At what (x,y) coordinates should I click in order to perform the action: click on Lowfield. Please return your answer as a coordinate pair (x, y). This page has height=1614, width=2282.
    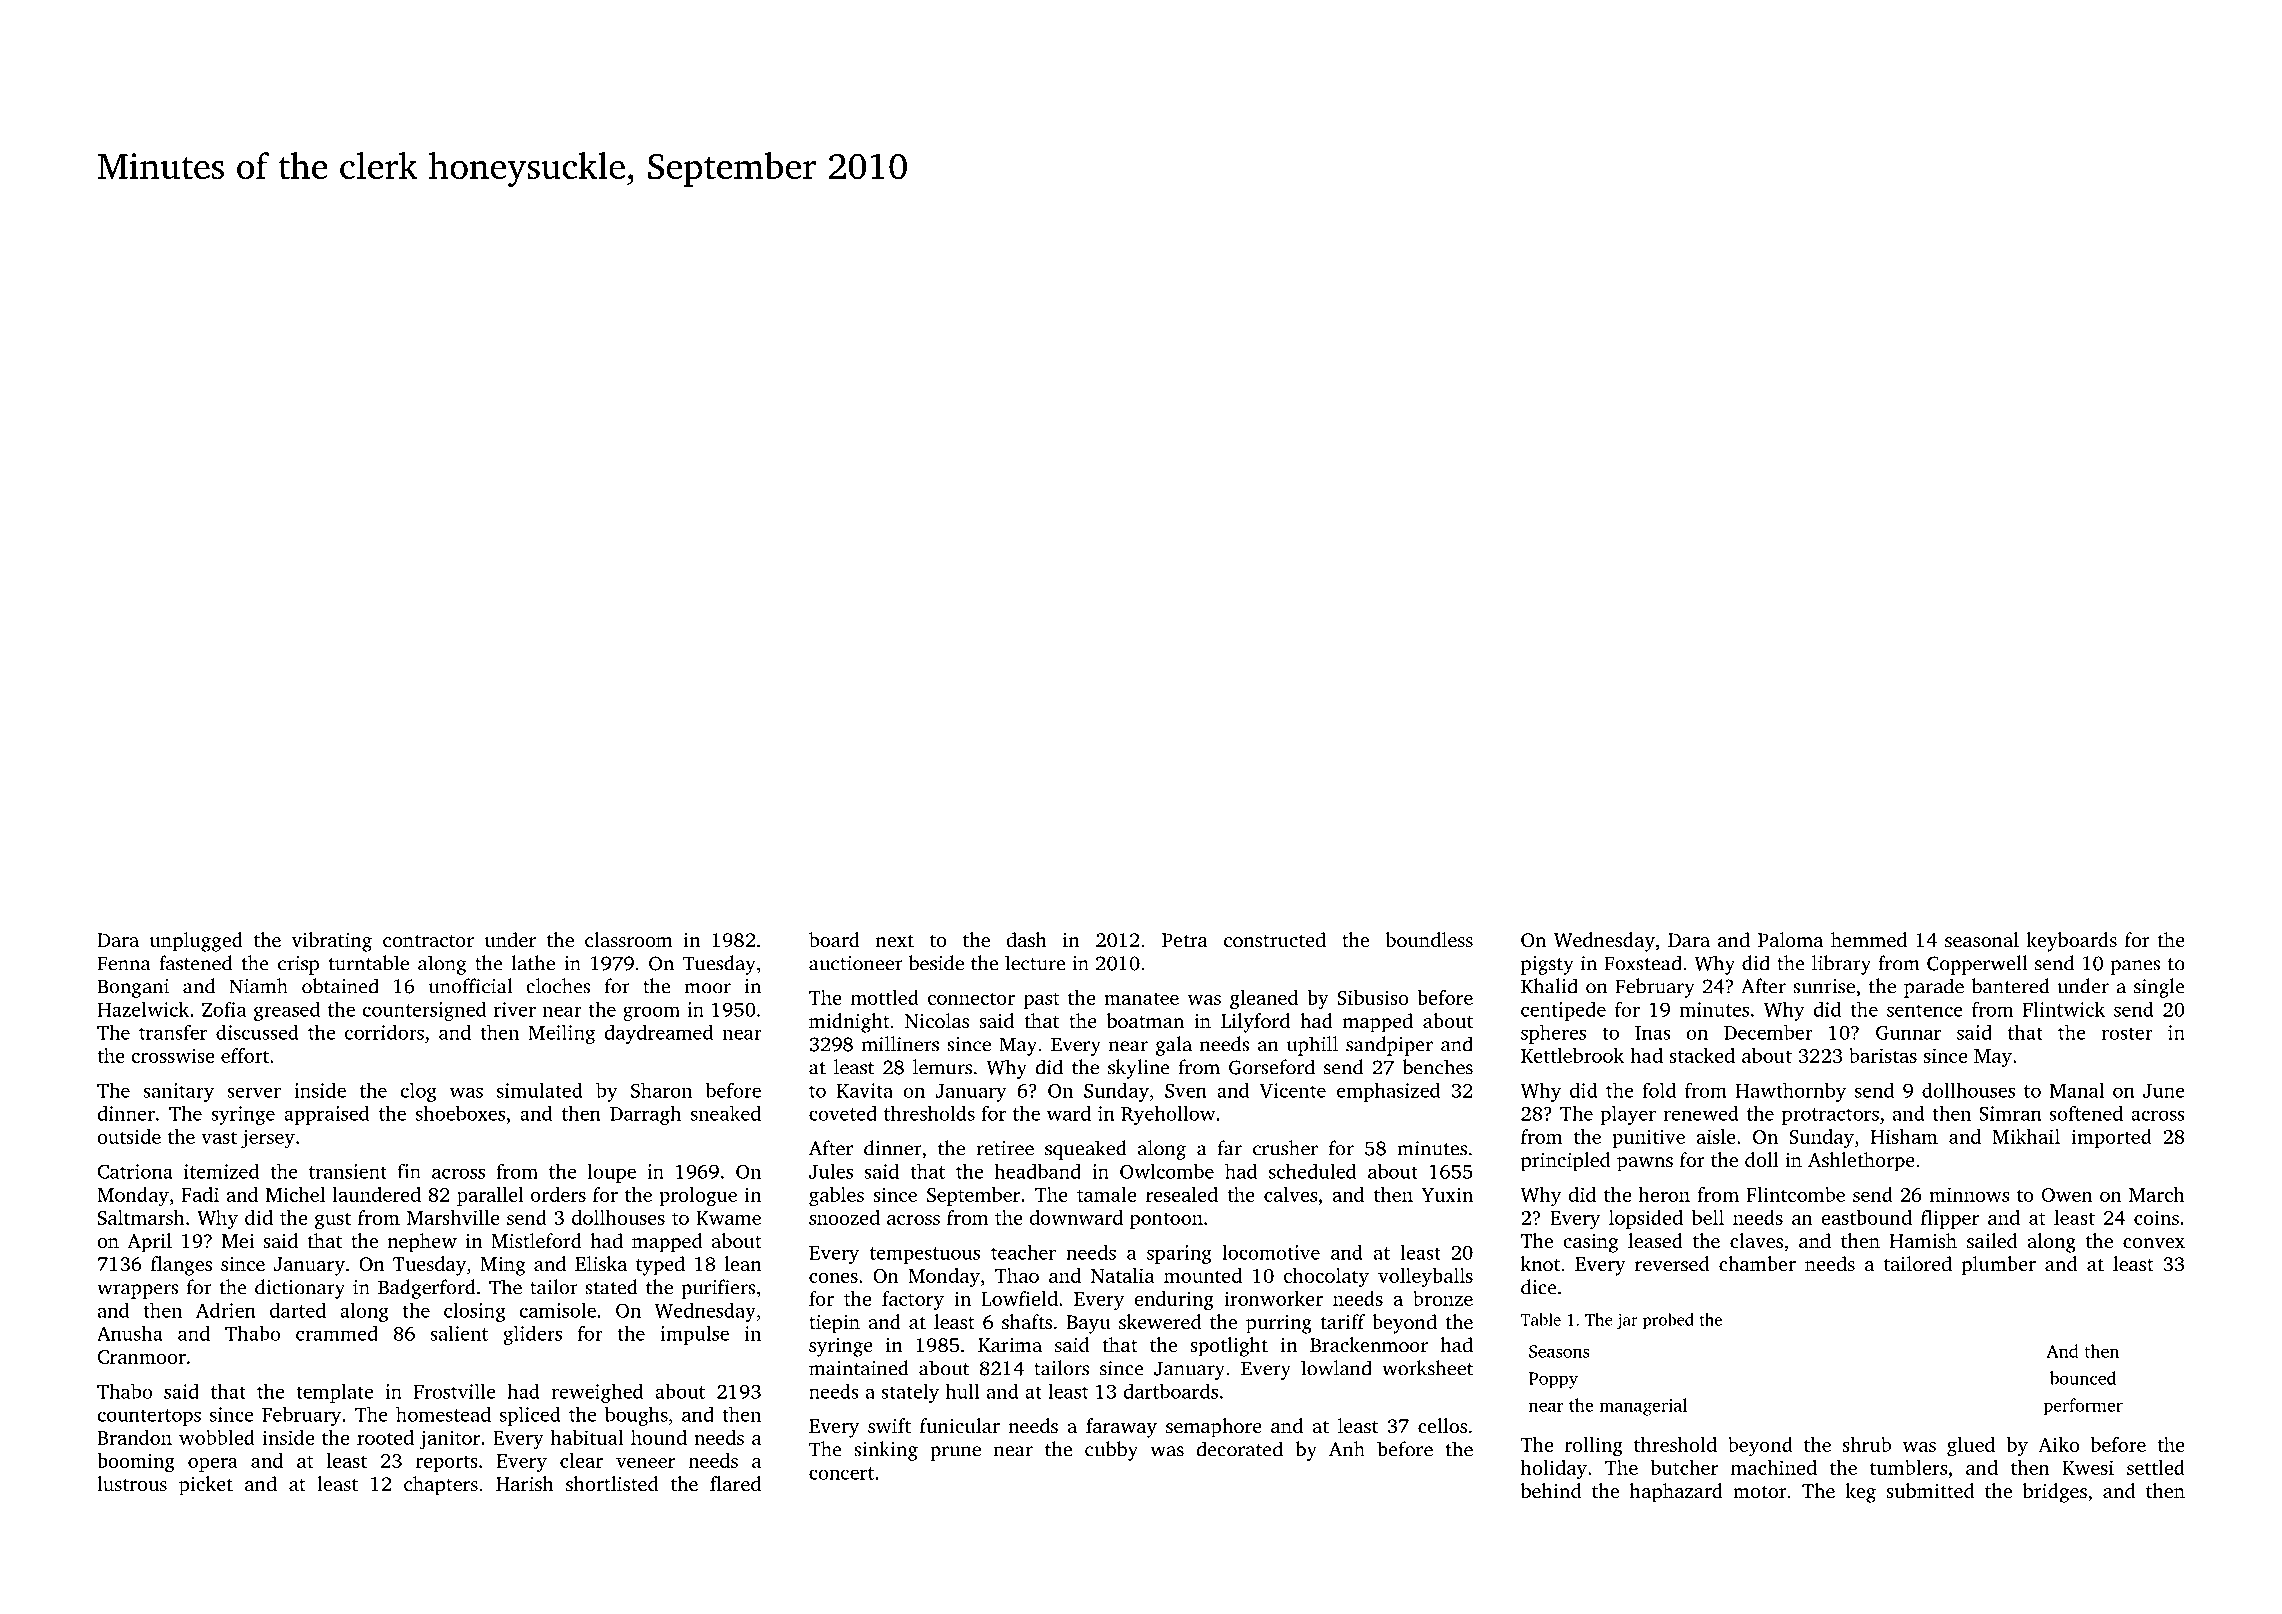
    Looking at the image, I should click on (1019, 1298).
